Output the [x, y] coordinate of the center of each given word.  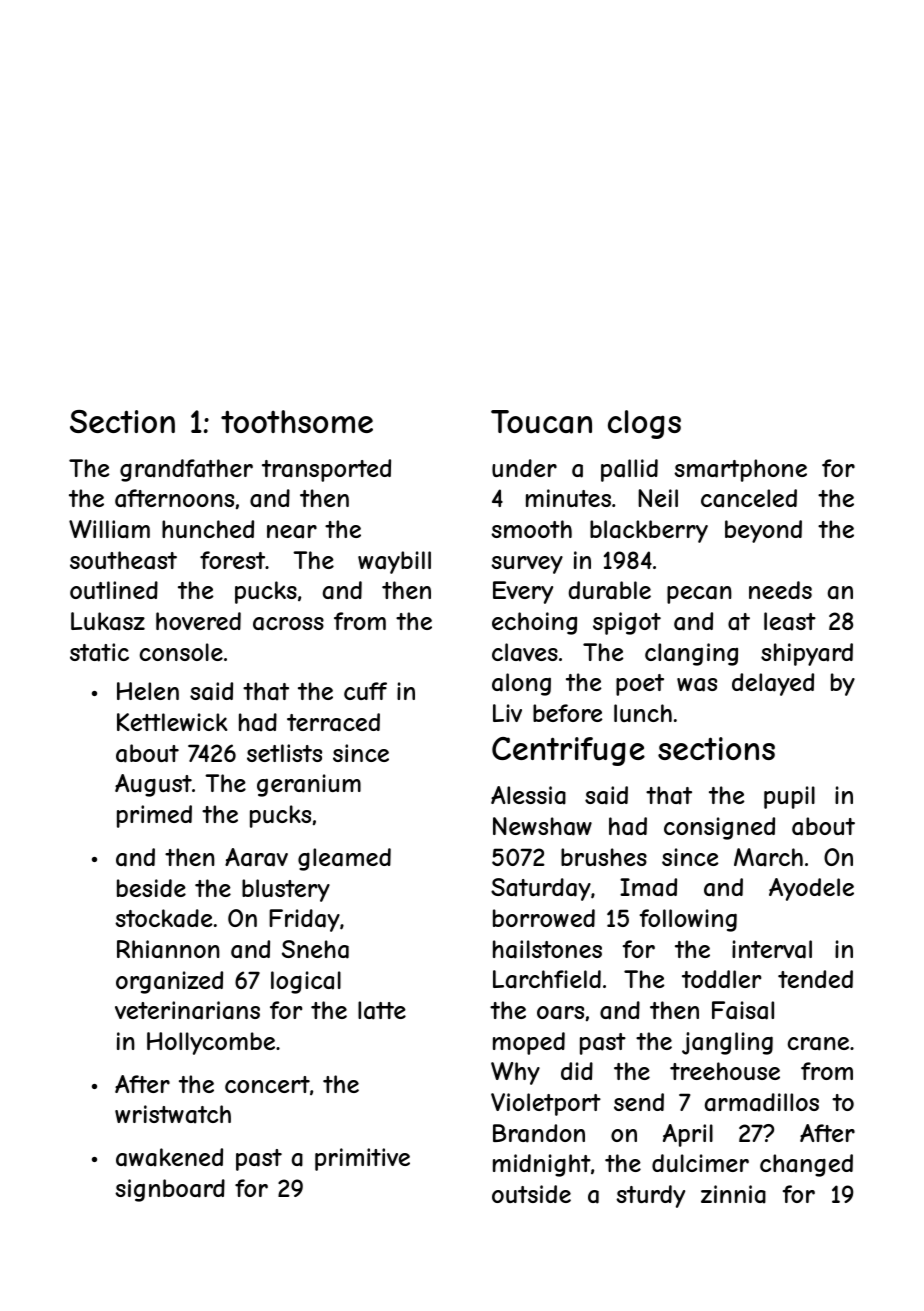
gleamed [344, 859]
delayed [773, 684]
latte [382, 1010]
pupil [789, 797]
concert [267, 1084]
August [153, 785]
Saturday [541, 889]
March [768, 857]
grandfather [186, 470]
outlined [114, 590]
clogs [644, 424]
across [288, 624]
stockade [163, 918]
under [524, 468]
